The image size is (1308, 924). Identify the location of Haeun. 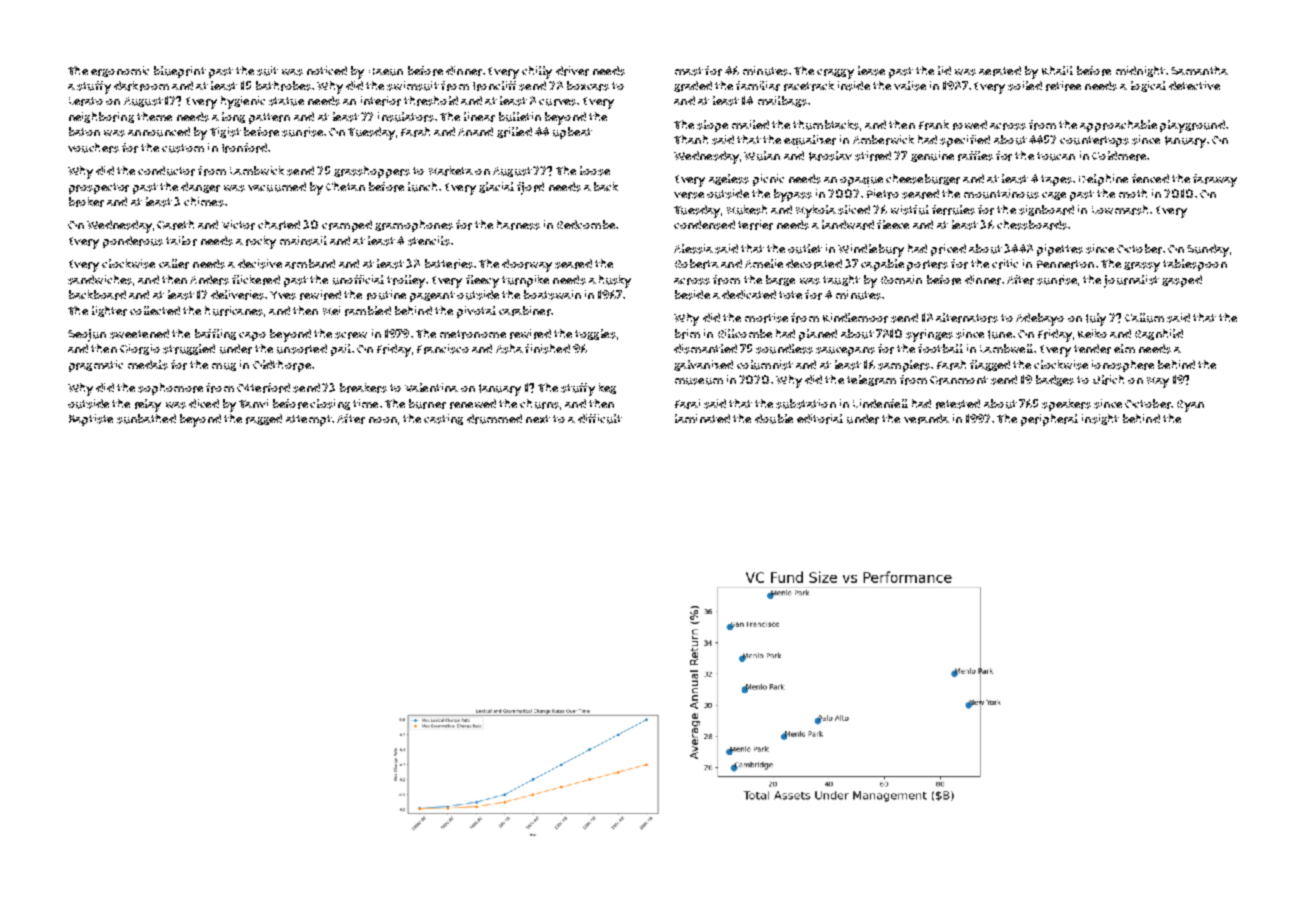
(386, 72).
